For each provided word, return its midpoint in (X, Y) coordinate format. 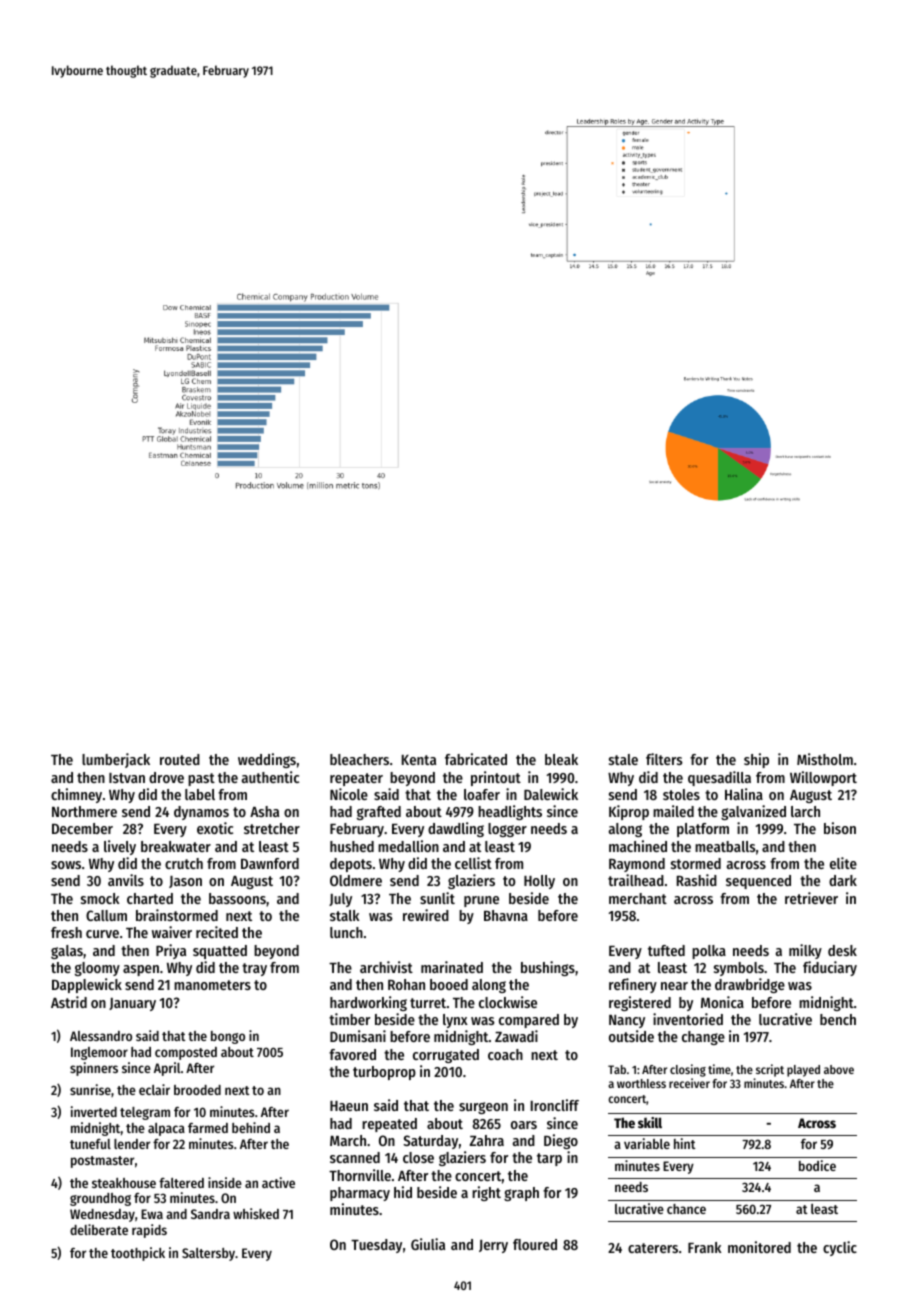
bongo (228, 1037)
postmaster (102, 1162)
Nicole (349, 794)
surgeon (483, 1108)
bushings (548, 968)
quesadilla (719, 778)
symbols (739, 969)
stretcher (272, 828)
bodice (817, 1165)
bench (838, 1019)
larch (805, 811)
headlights (510, 812)
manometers (212, 985)
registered (640, 1003)
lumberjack (116, 760)
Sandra (210, 1214)
